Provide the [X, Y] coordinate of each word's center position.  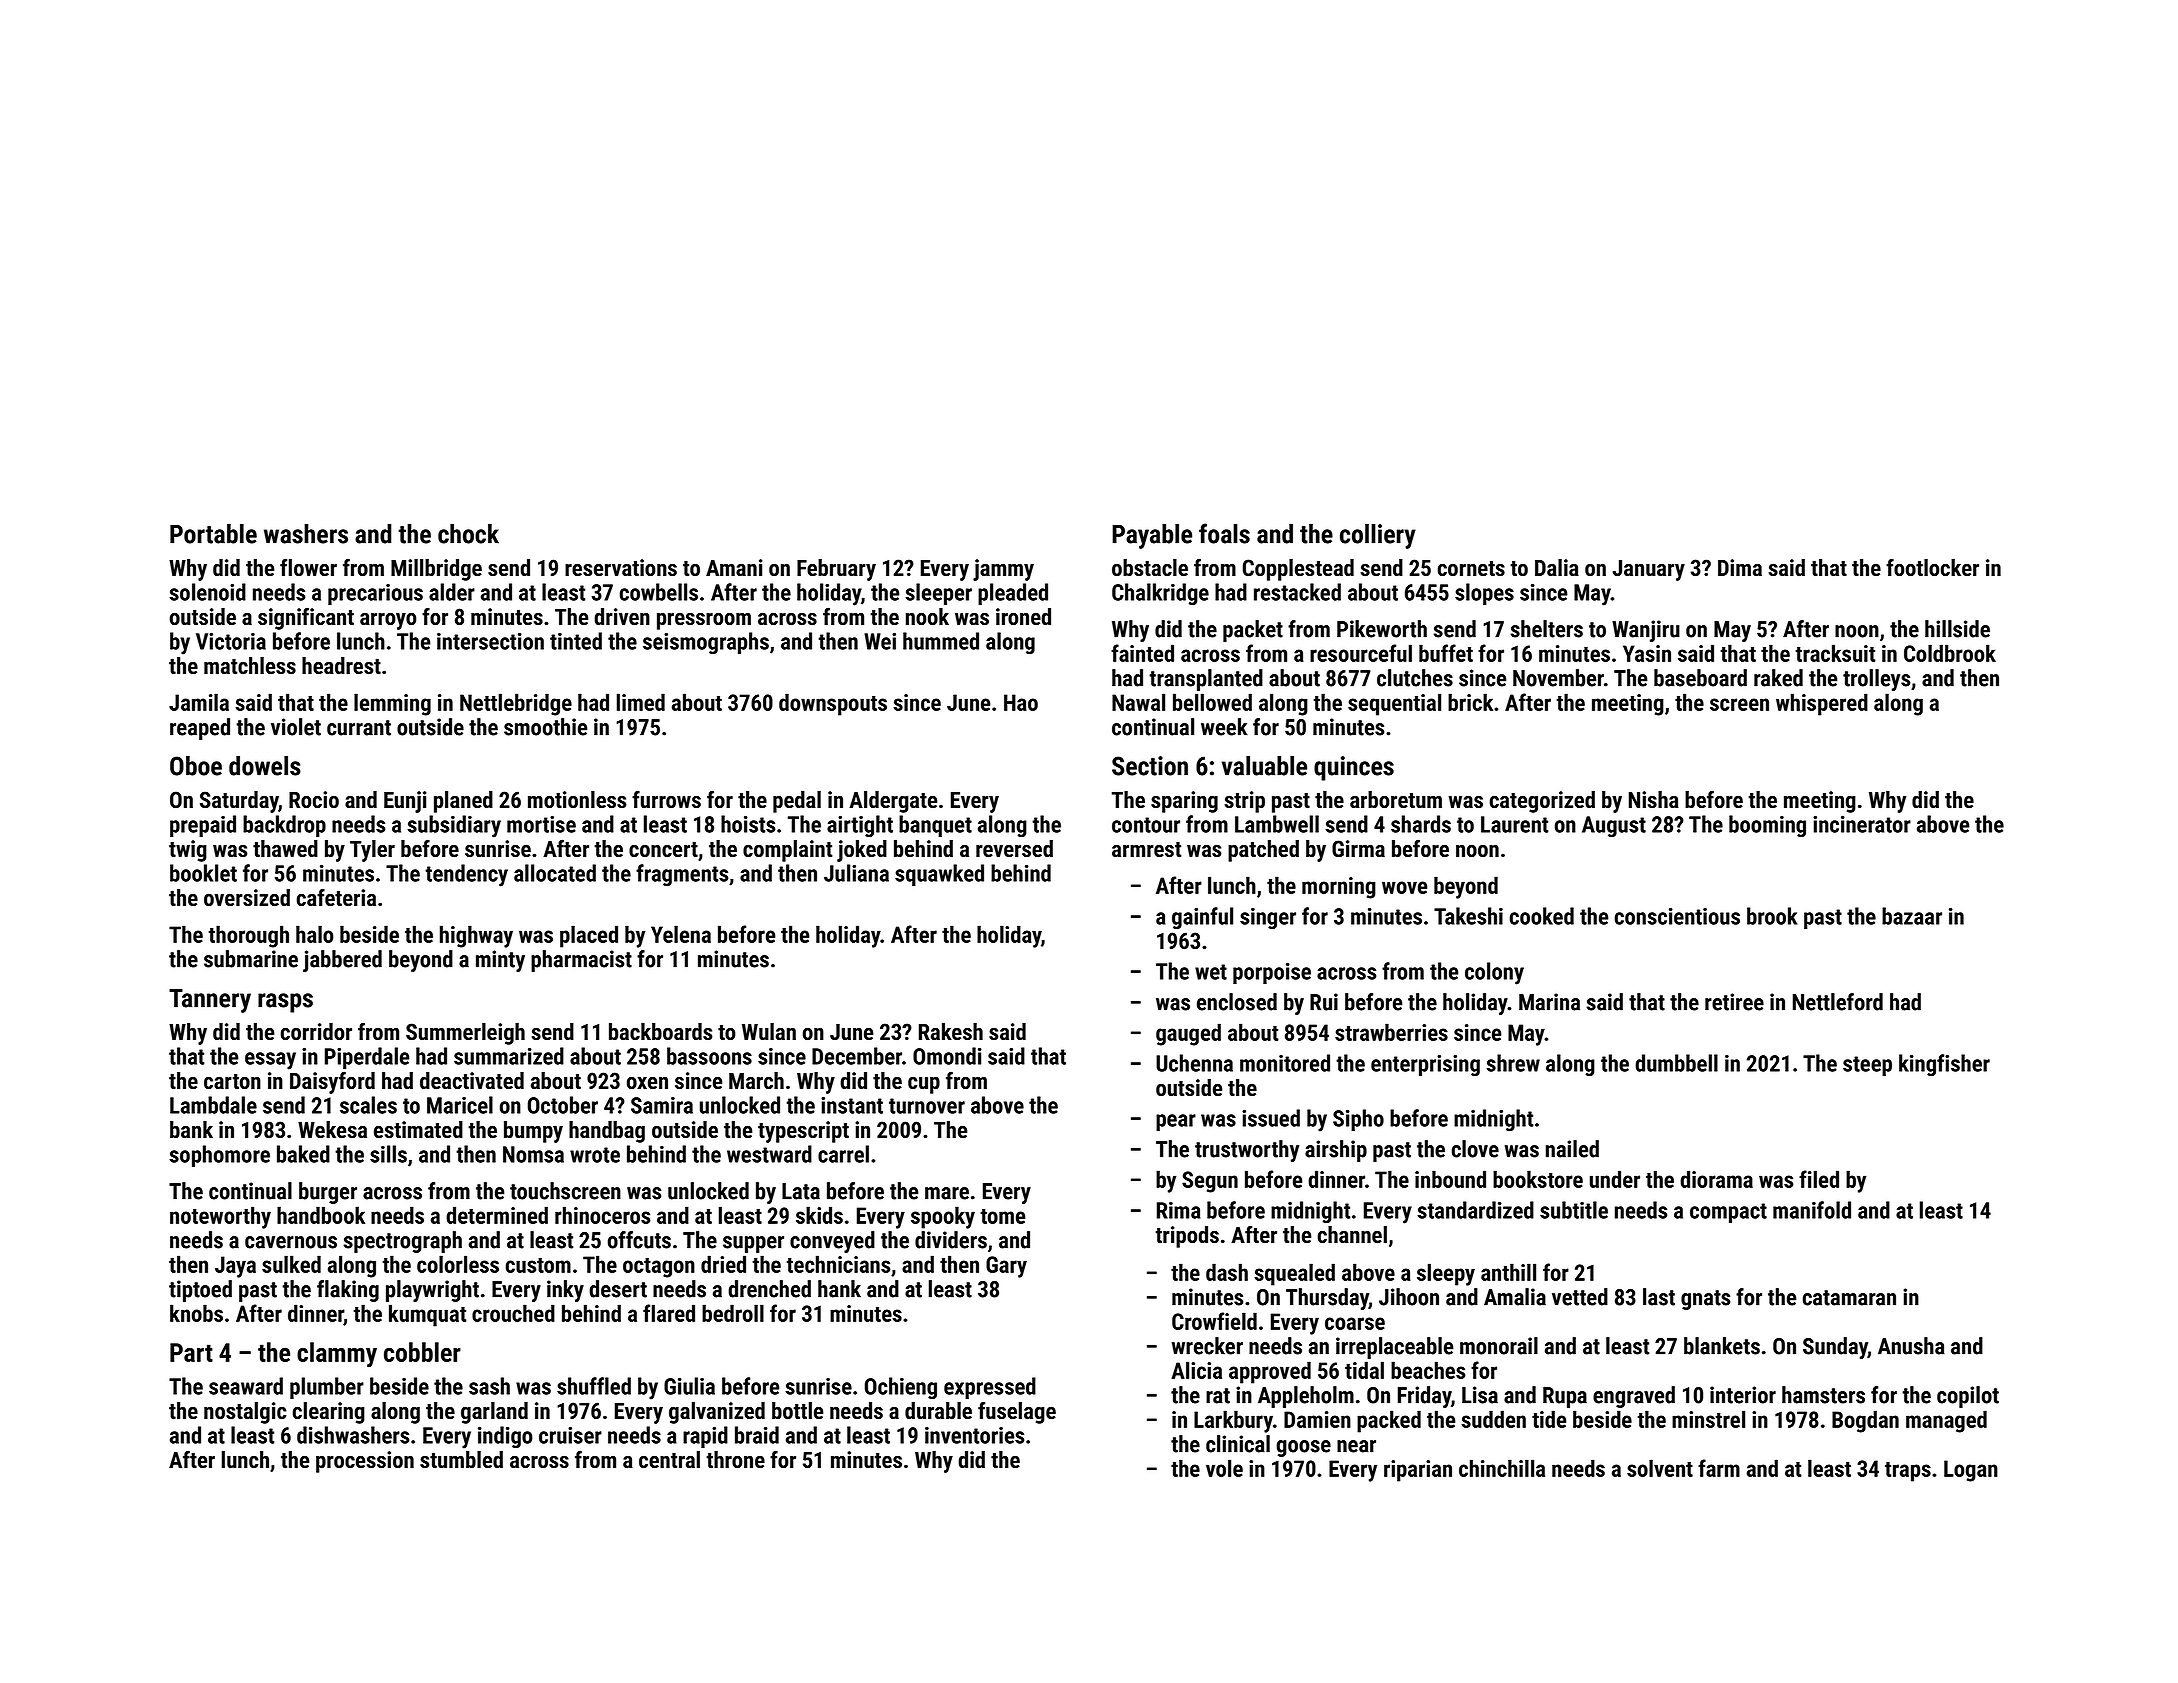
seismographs [706, 643]
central [669, 1459]
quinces [1354, 768]
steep [1867, 1066]
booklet [203, 873]
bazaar [1912, 916]
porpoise [1272, 973]
